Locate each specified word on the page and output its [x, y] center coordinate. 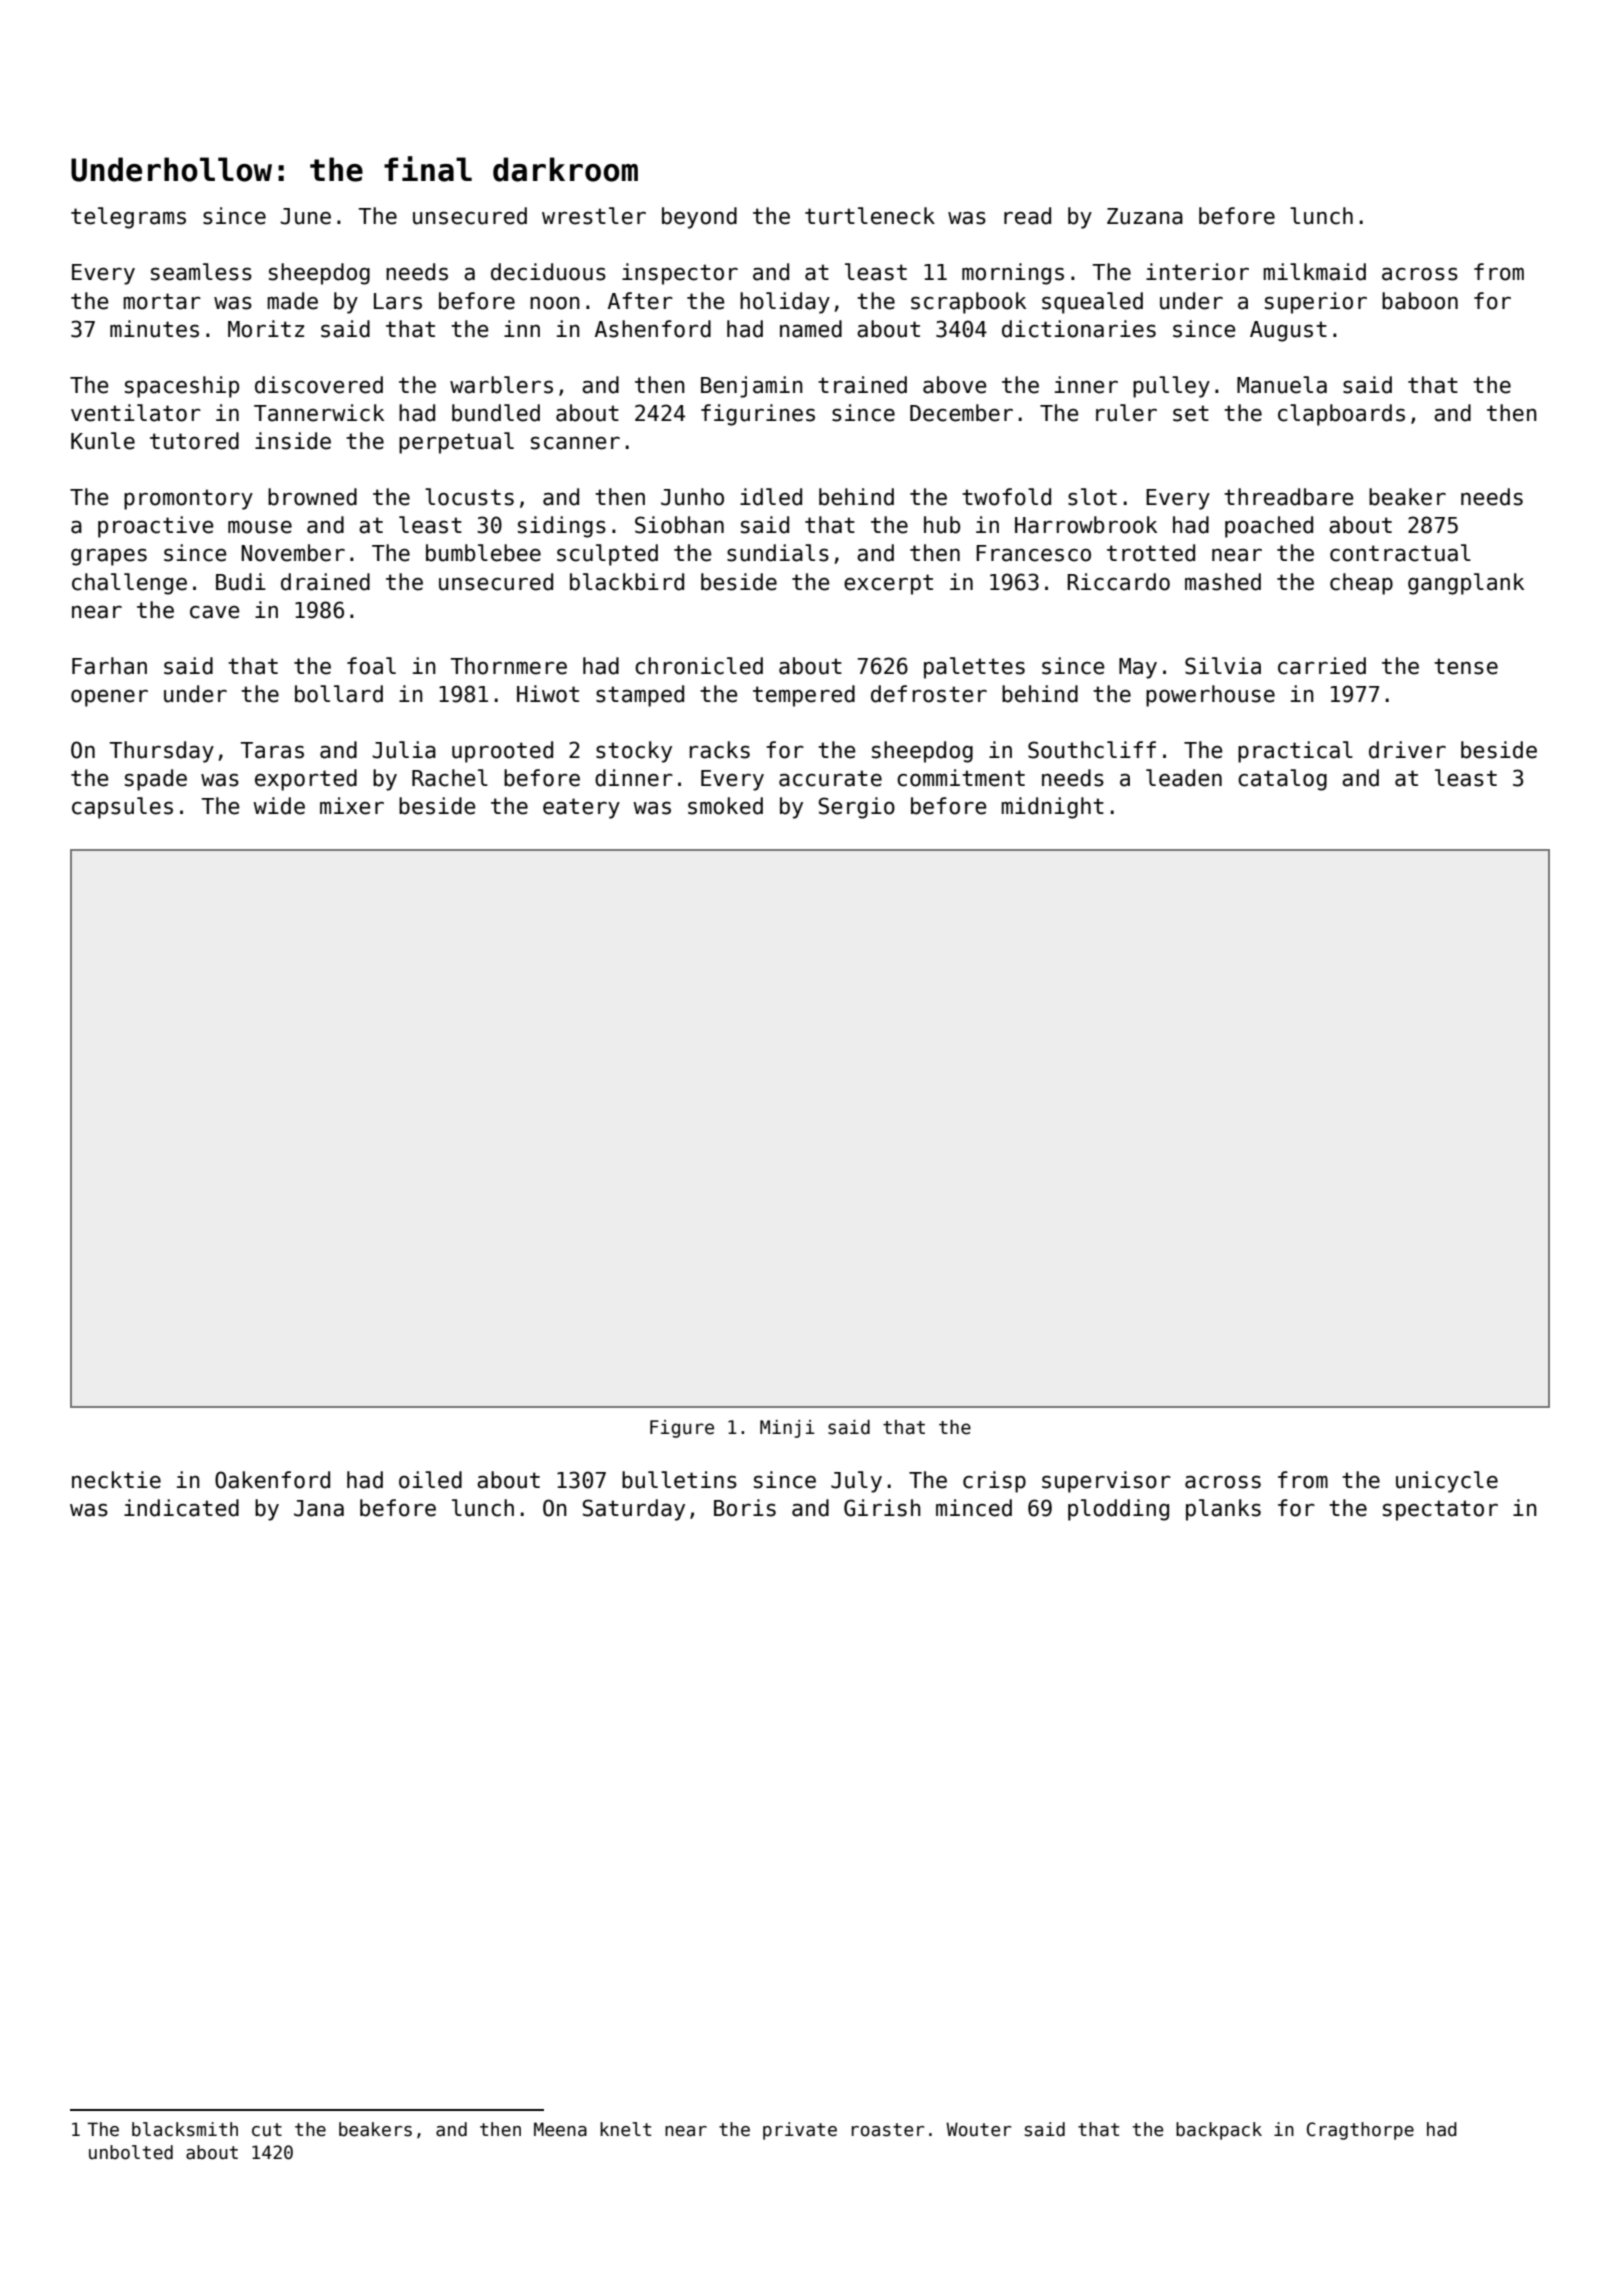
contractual [1400, 553]
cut [267, 2130]
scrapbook [968, 303]
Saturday [633, 1510]
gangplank [1466, 584]
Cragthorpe [1360, 2131]
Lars [398, 301]
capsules [122, 808]
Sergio [856, 808]
